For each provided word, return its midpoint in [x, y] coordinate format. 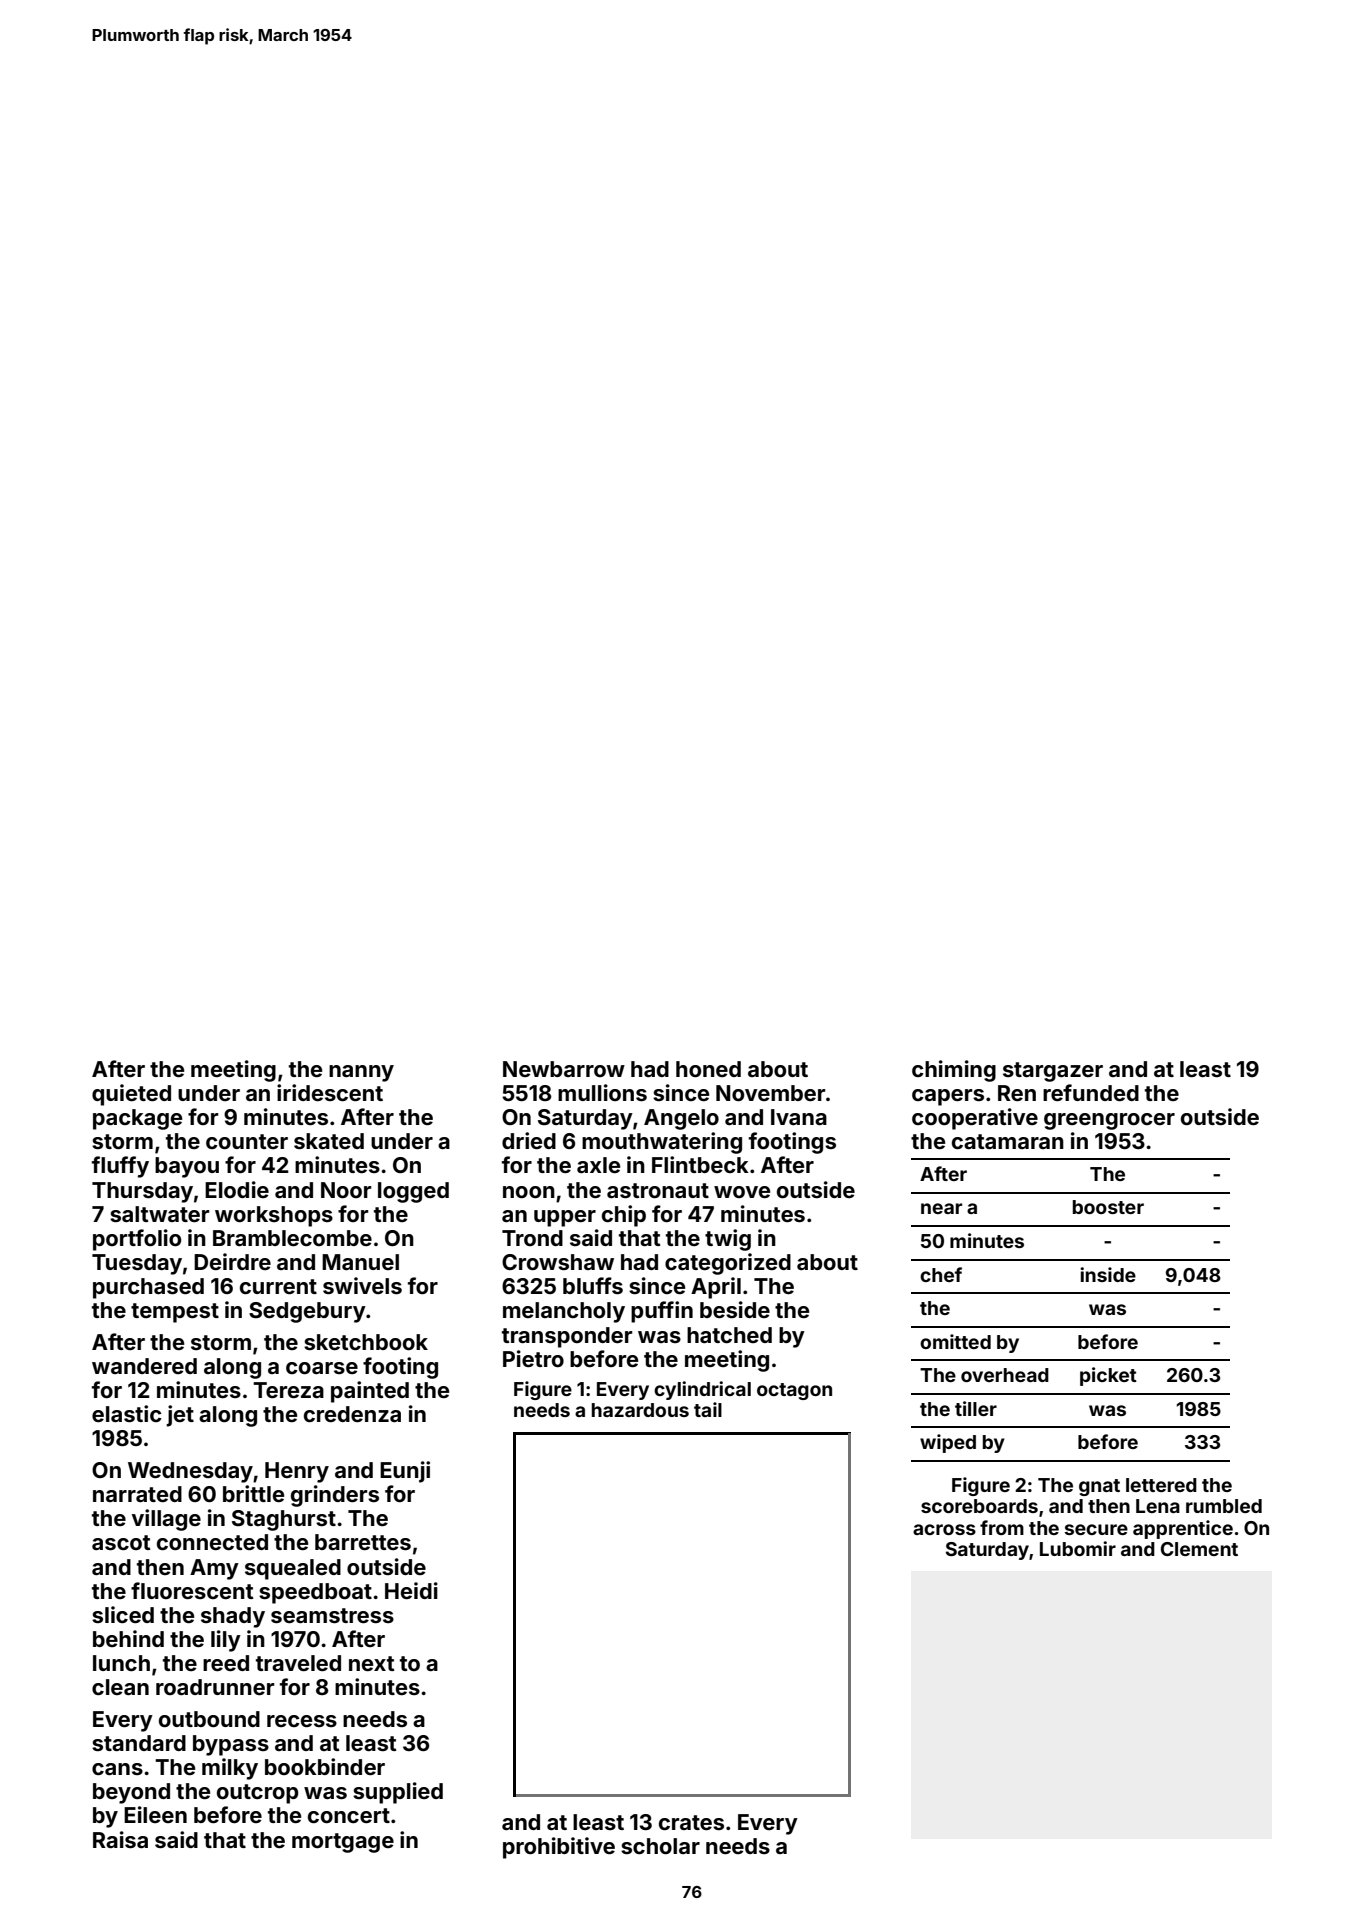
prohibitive [559, 1848]
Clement [1199, 1549]
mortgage [343, 1843]
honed [708, 1069]
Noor [346, 1190]
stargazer [1053, 1072]
